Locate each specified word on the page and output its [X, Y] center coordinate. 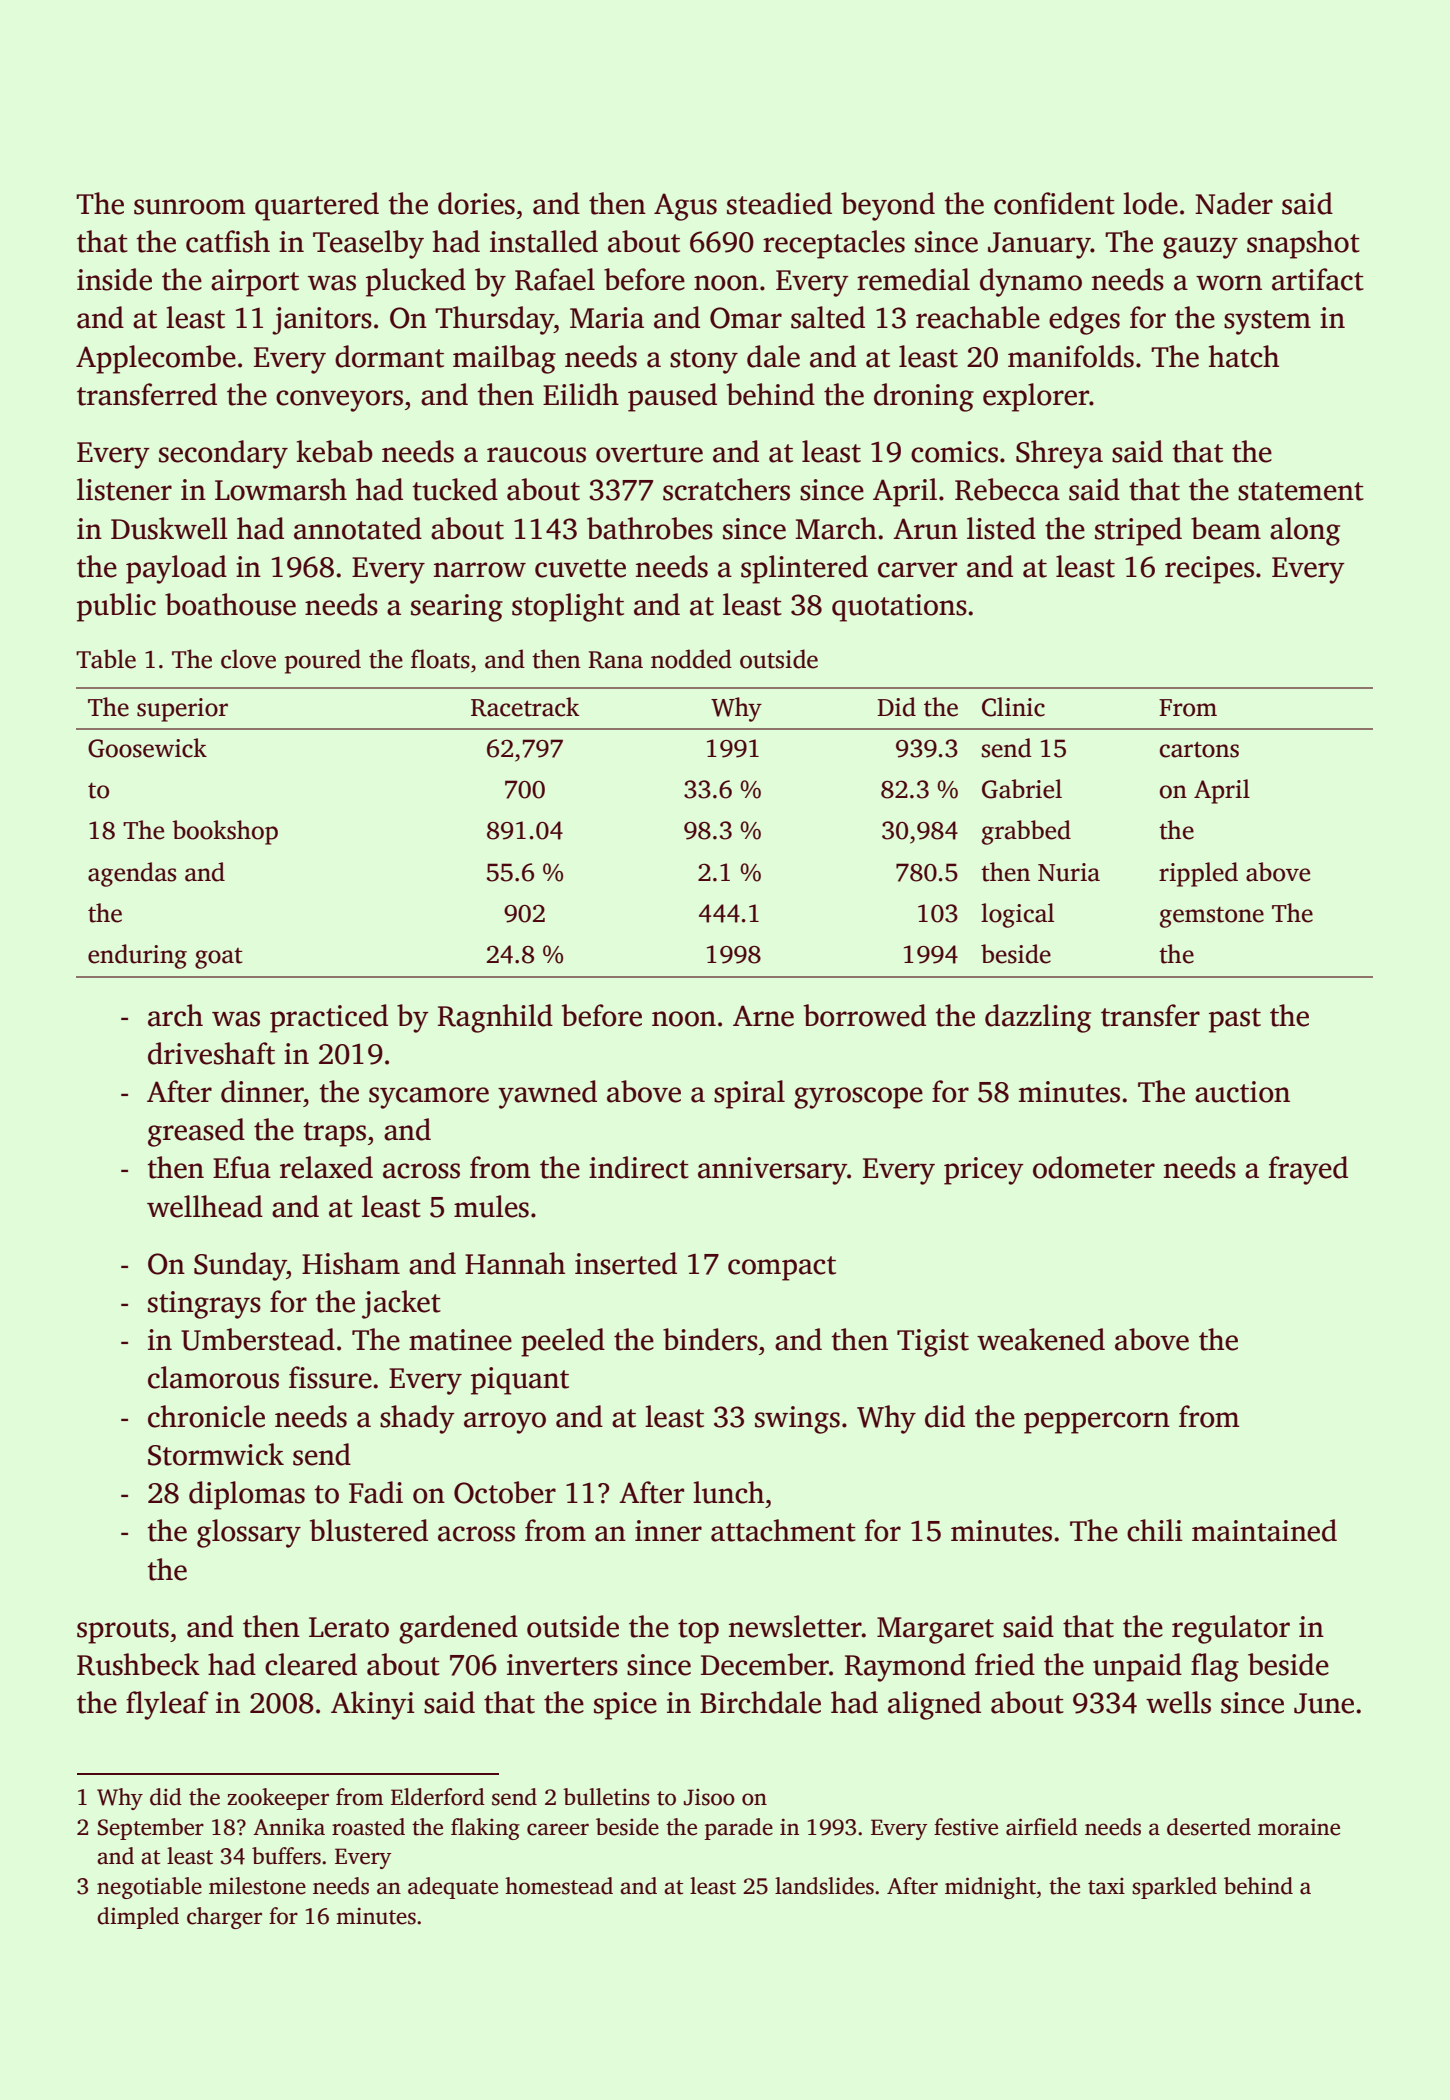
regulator [1231, 1629]
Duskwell [169, 528]
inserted [626, 1263]
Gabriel [1022, 789]
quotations [899, 608]
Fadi [376, 1492]
